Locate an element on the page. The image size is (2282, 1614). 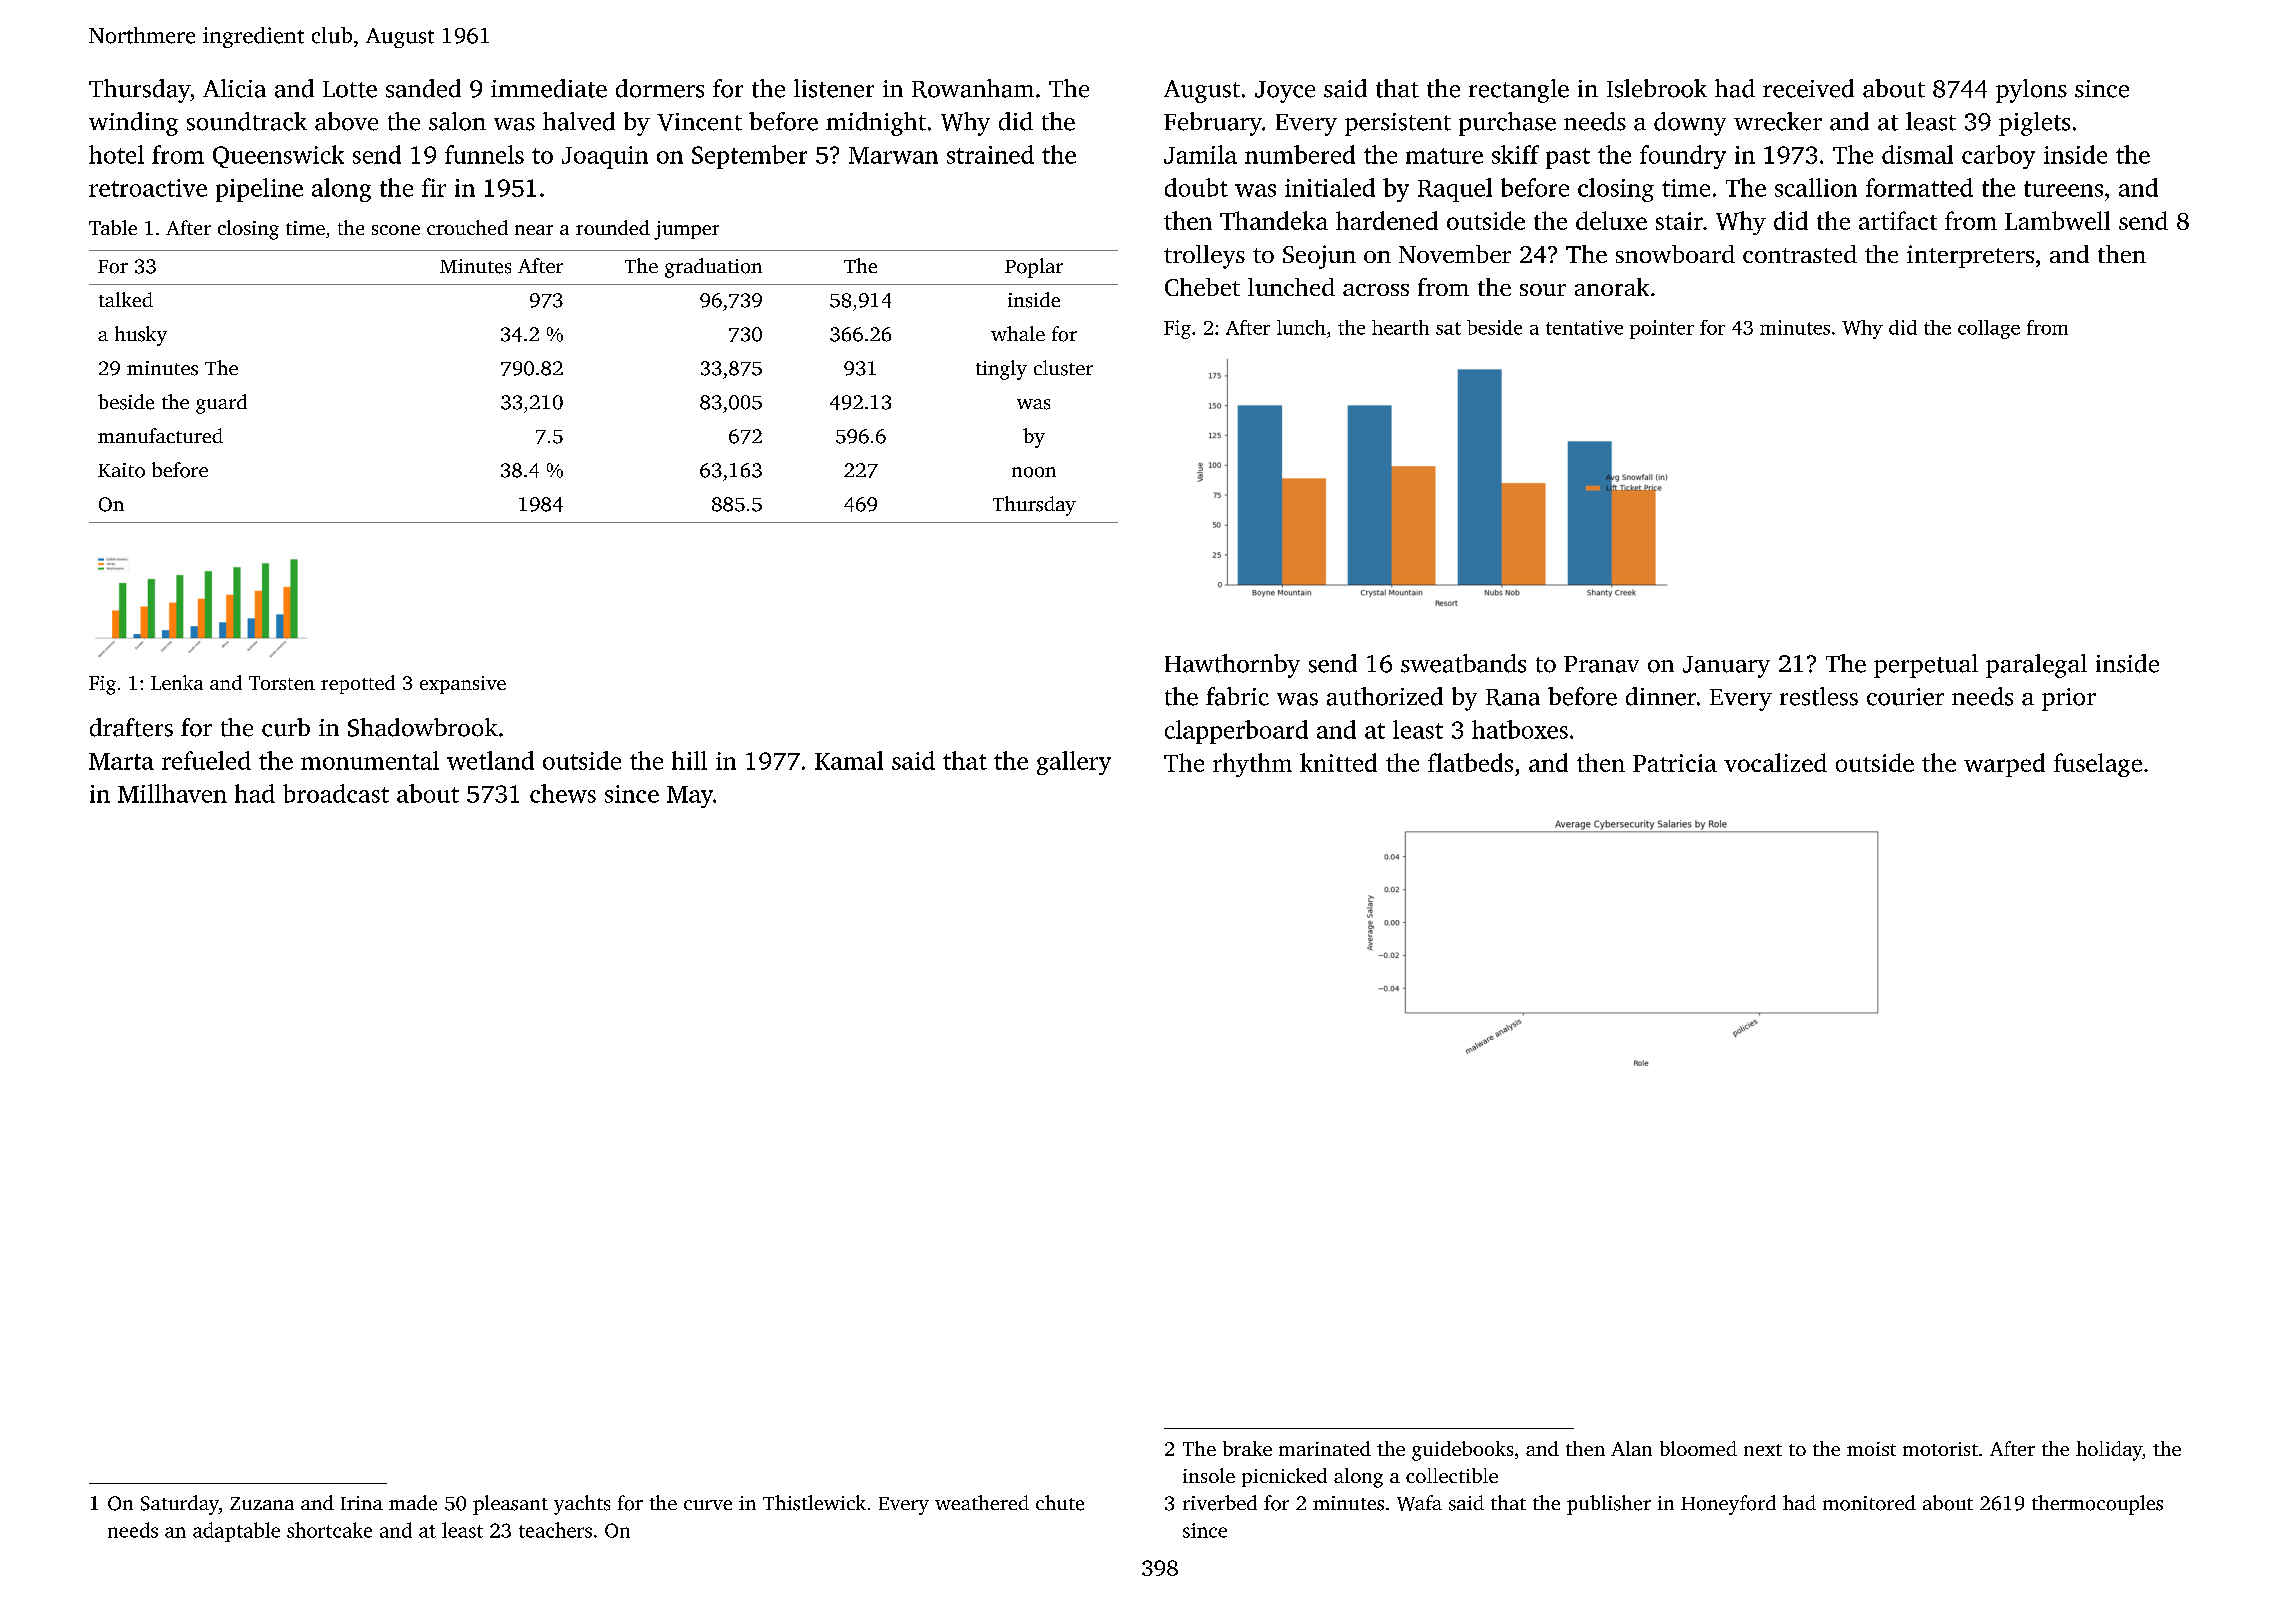
dormers is located at coordinates (660, 88).
